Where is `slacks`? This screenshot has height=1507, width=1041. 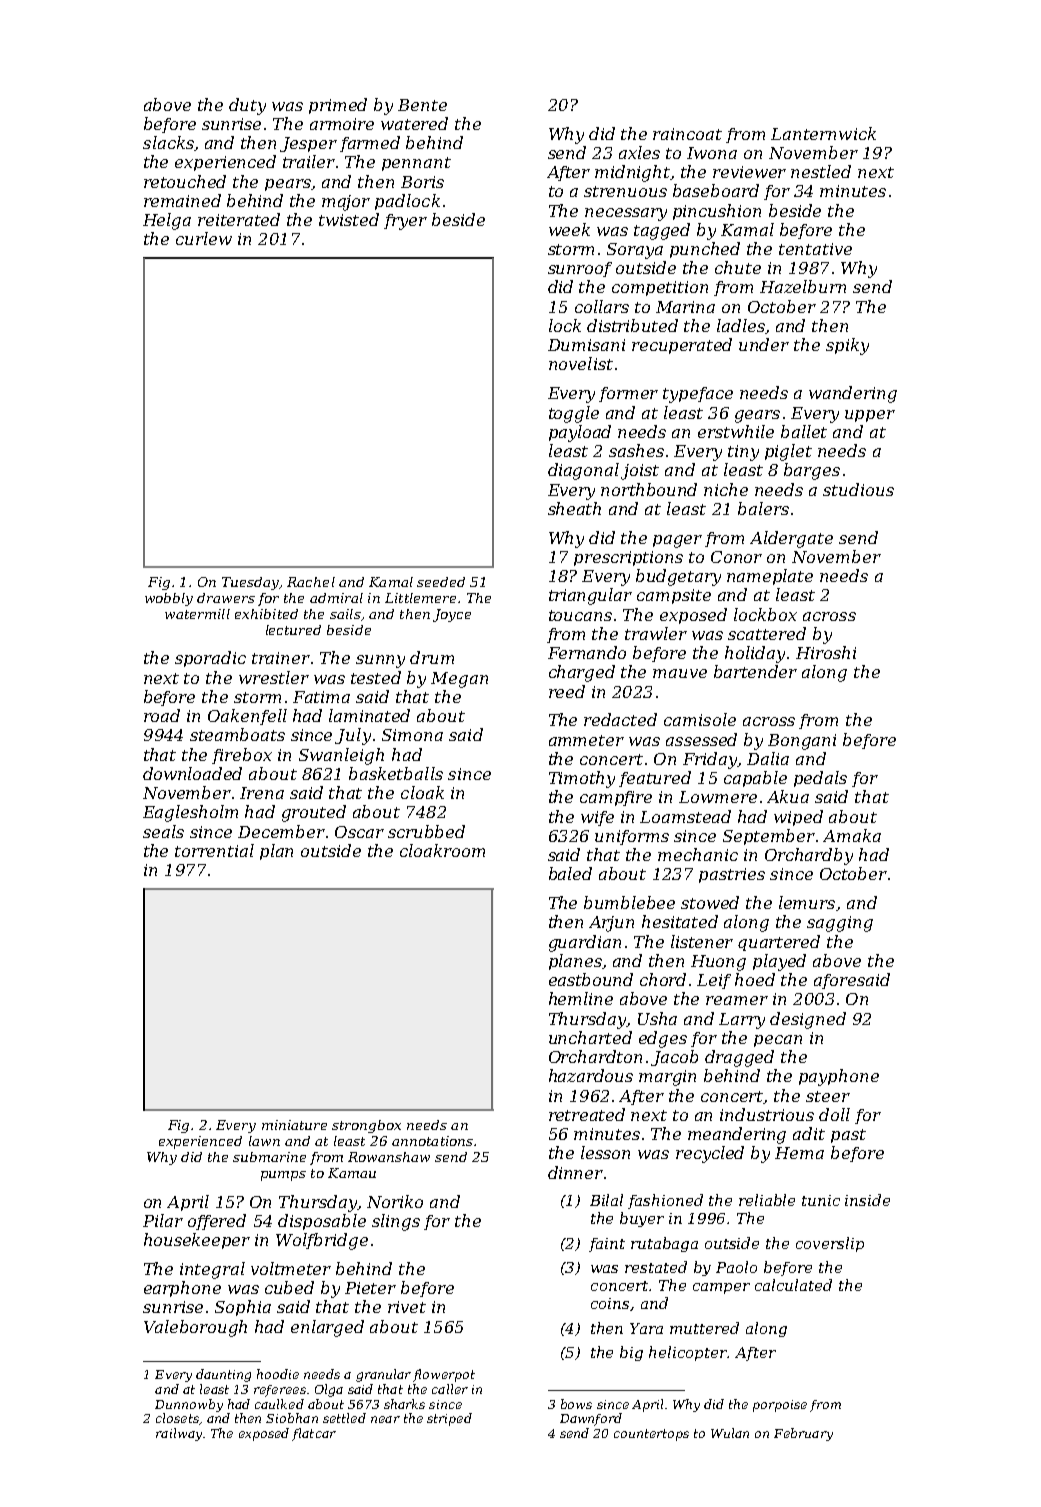
slacks is located at coordinates (168, 142).
